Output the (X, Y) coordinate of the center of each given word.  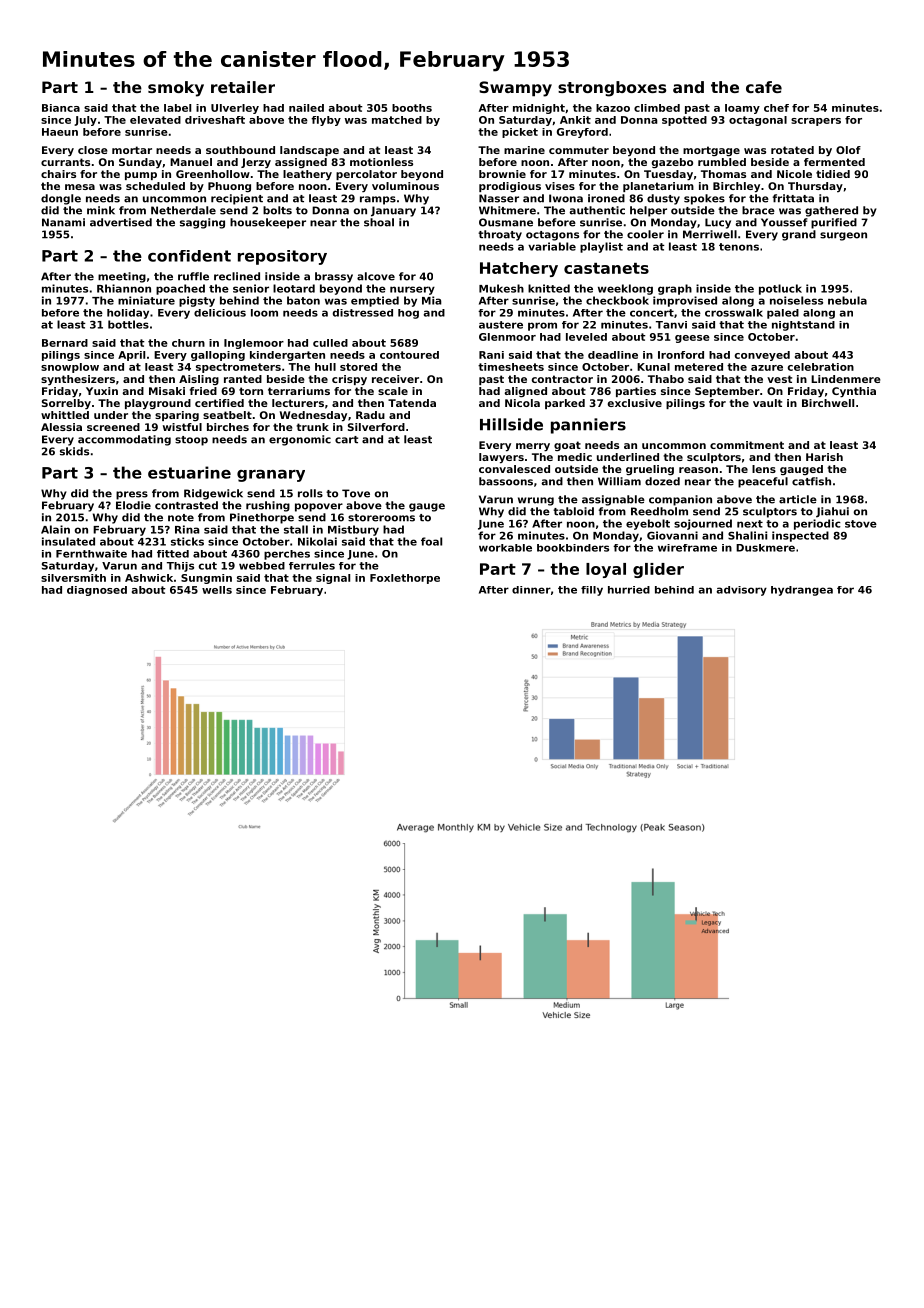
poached (180, 289)
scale (393, 391)
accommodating (124, 440)
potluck (780, 289)
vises (560, 186)
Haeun (60, 132)
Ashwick (149, 578)
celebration (821, 367)
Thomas (723, 174)
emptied (375, 301)
